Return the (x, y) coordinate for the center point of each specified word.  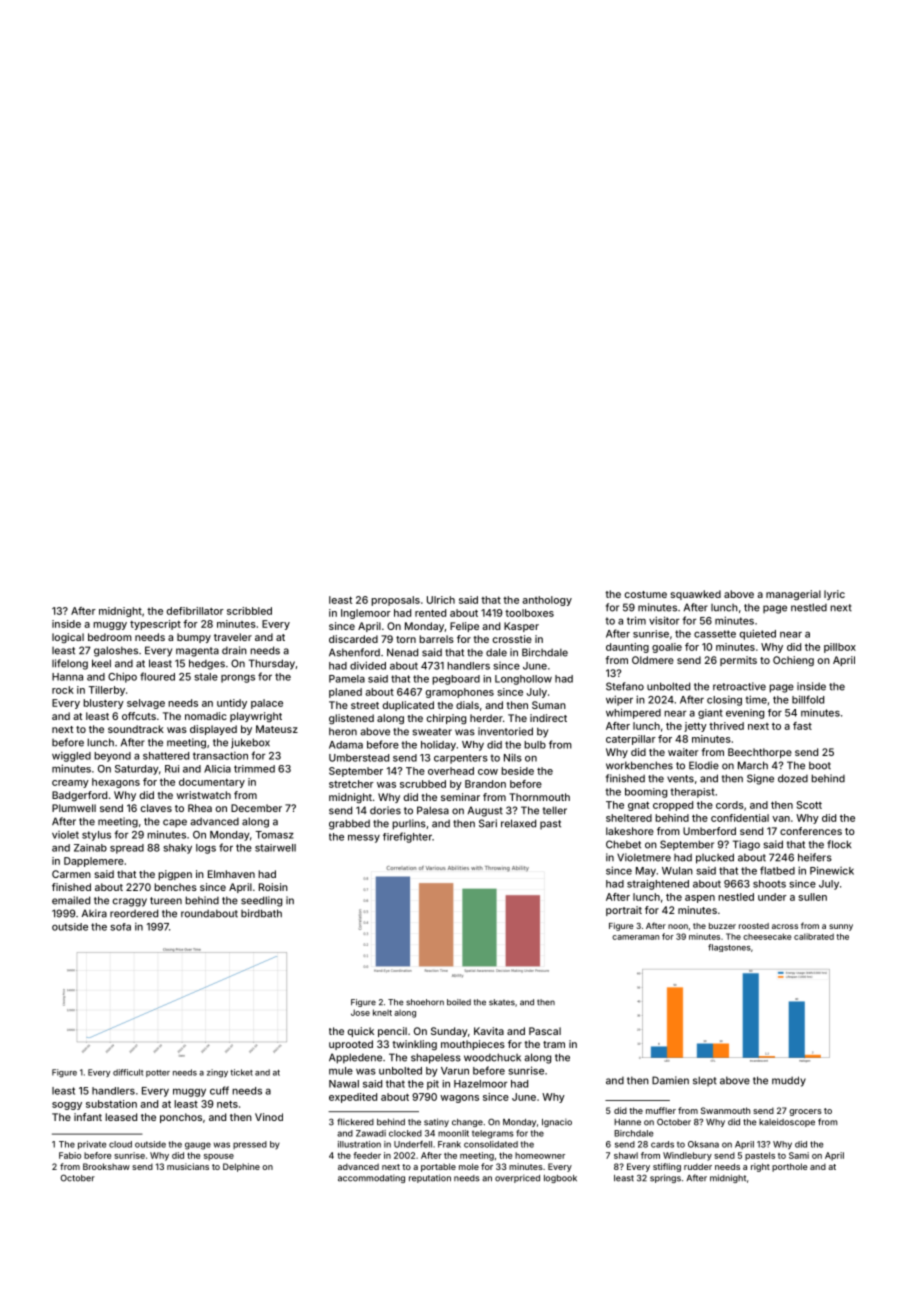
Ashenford (354, 652)
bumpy (194, 638)
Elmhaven (231, 874)
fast (802, 726)
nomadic (206, 716)
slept (705, 1081)
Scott (809, 805)
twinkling (414, 1045)
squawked (695, 595)
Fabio (70, 1155)
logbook (560, 1179)
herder (486, 718)
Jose (360, 1012)
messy (364, 838)
